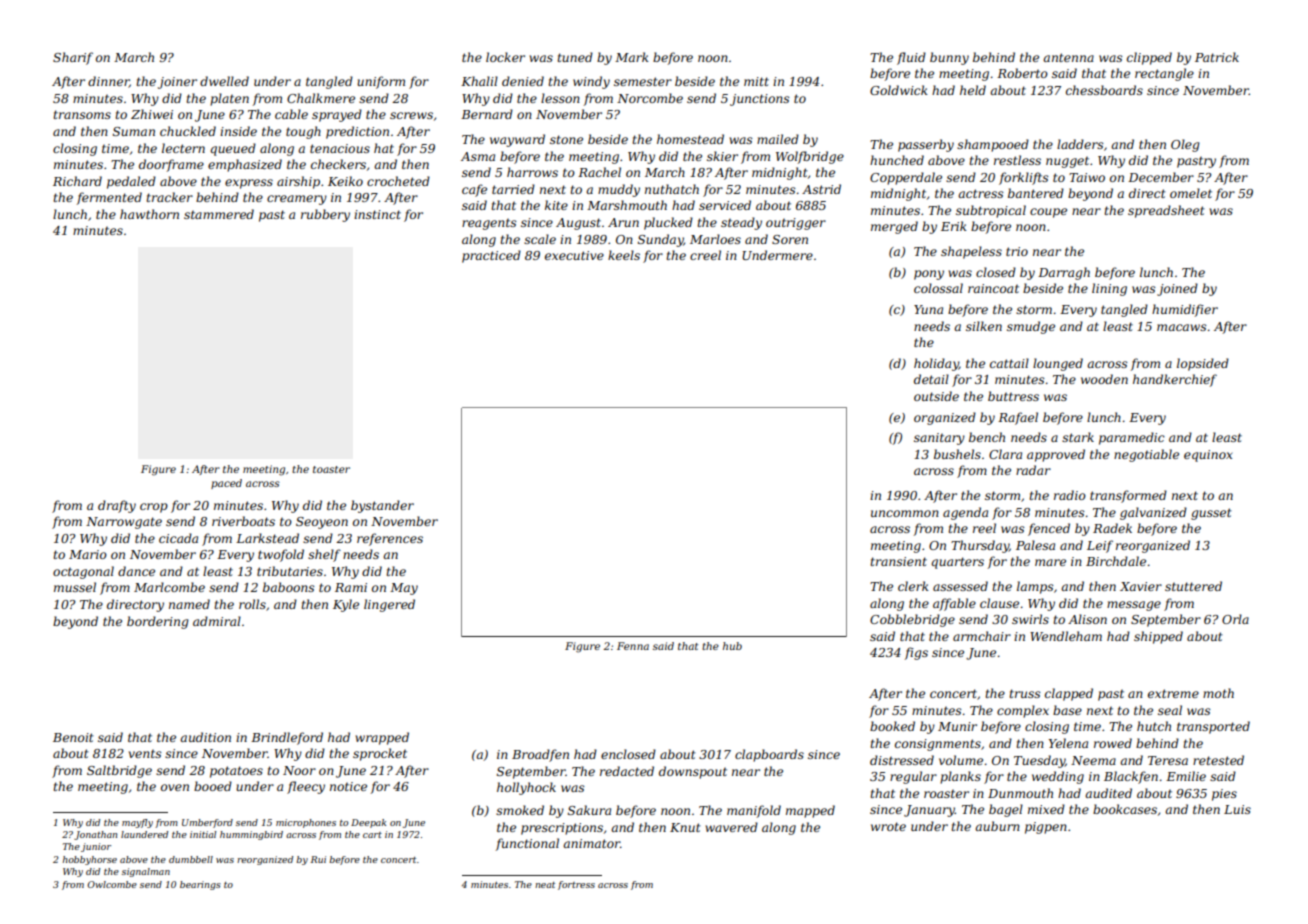  What do you see at coordinates (899, 90) in the image?
I see `Goldwick` at bounding box center [899, 90].
